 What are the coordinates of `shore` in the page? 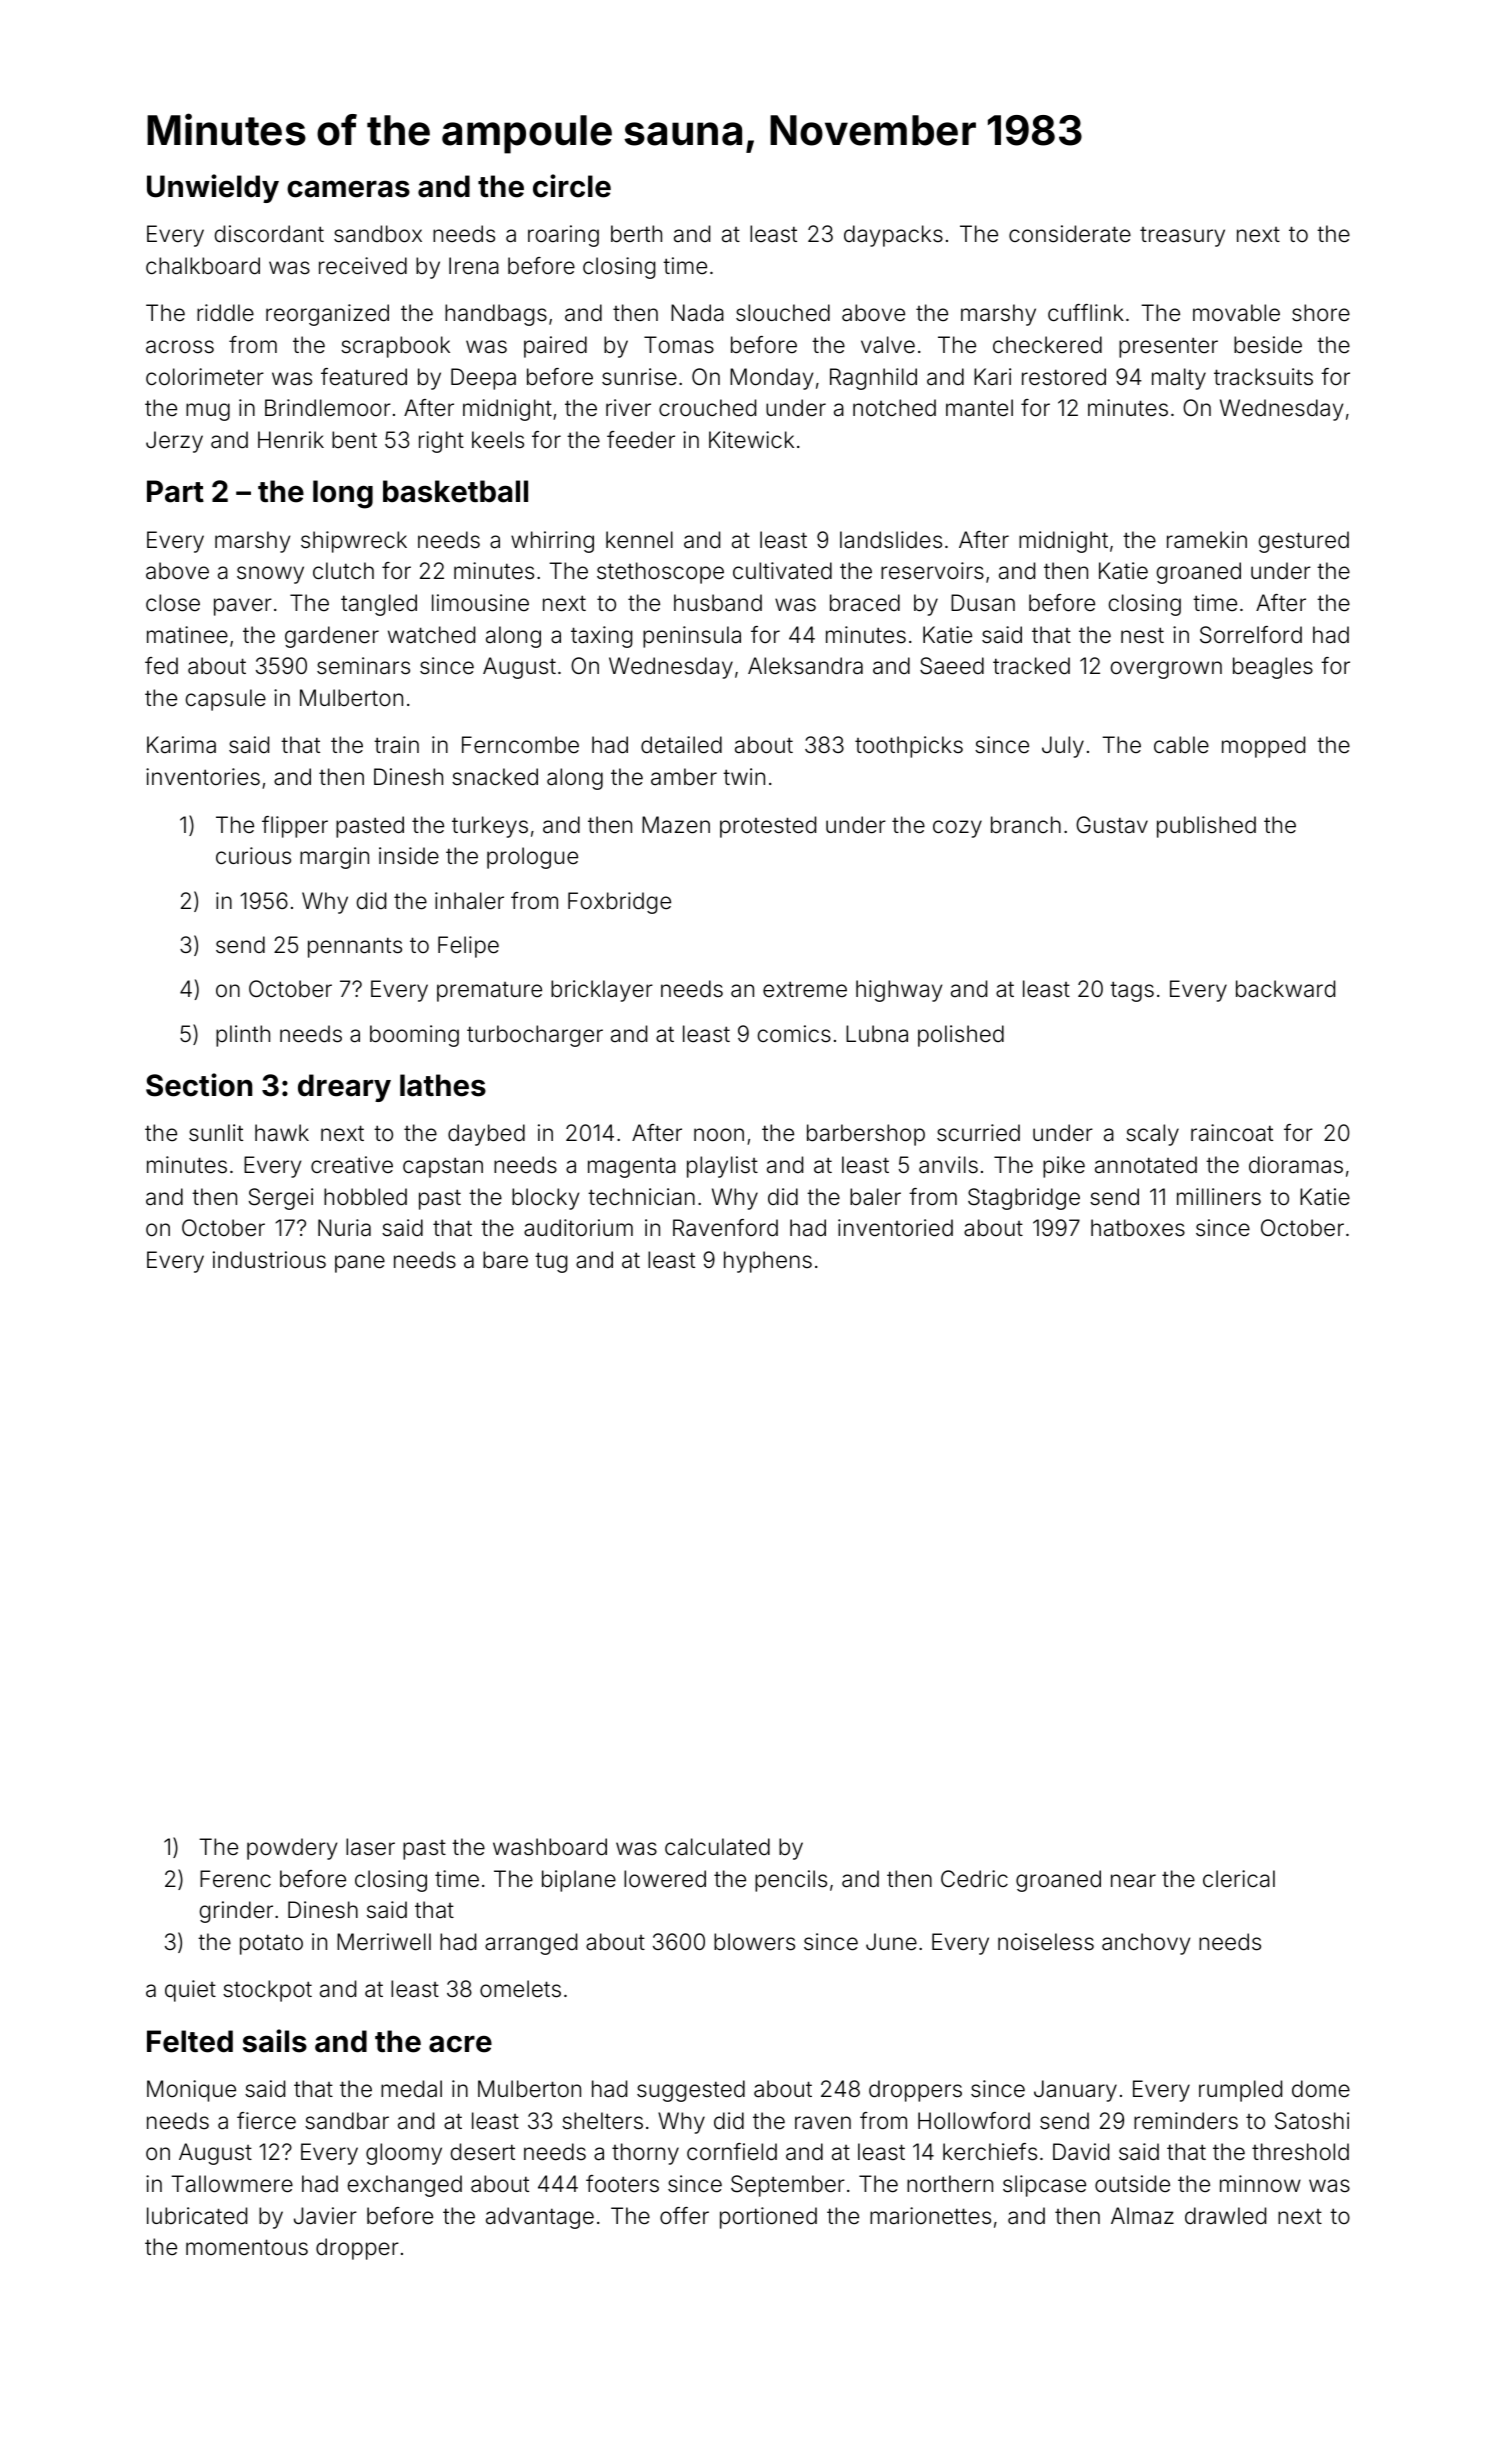 It's located at (1321, 313).
